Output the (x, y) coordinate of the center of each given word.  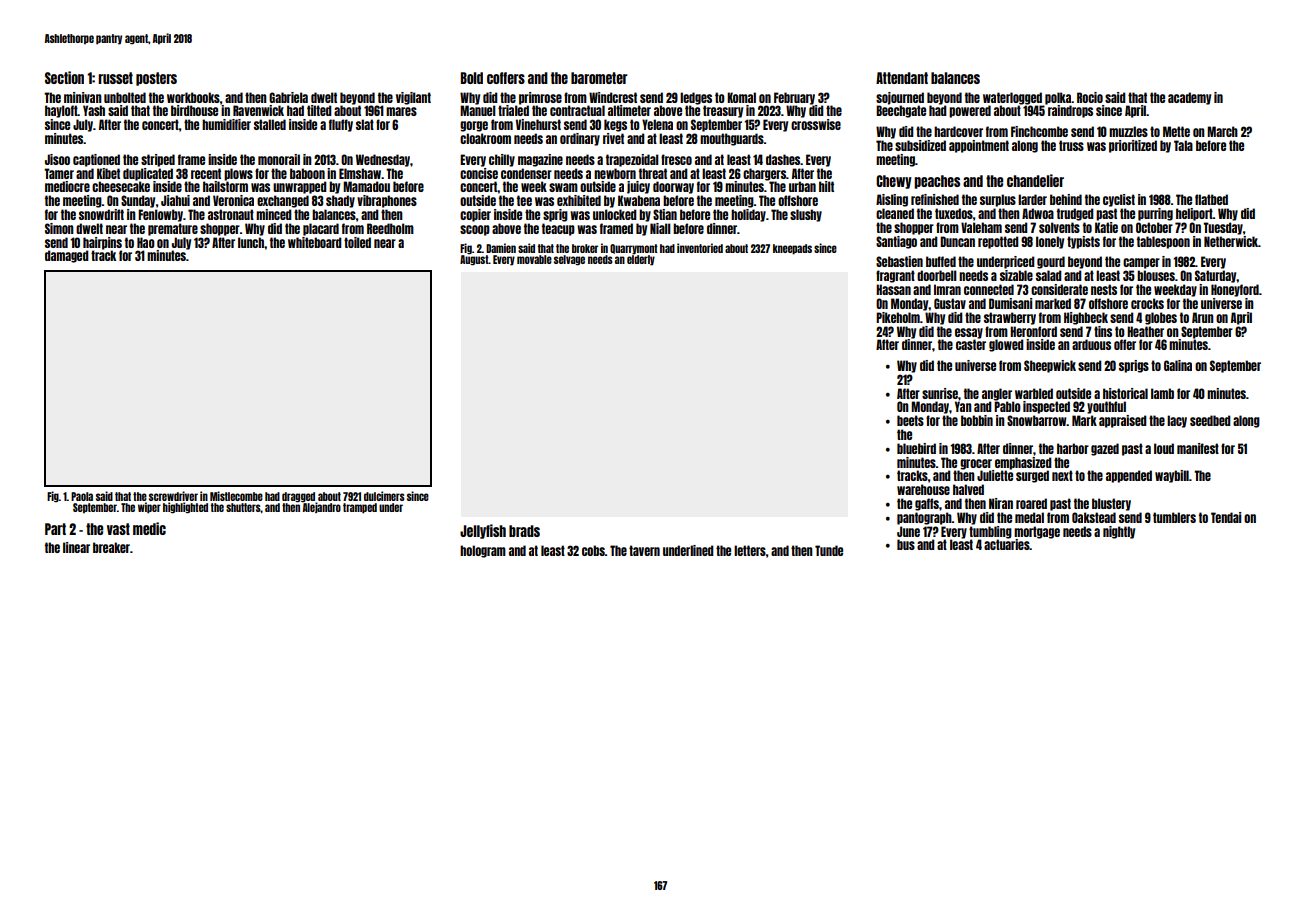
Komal (741, 97)
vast (118, 529)
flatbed (1211, 199)
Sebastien (899, 261)
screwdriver (173, 496)
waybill (1172, 476)
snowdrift (101, 214)
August (474, 260)
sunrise (940, 393)
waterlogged (1012, 98)
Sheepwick (1050, 366)
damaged (67, 256)
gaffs (927, 504)
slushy (806, 215)
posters (156, 79)
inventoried (700, 248)
